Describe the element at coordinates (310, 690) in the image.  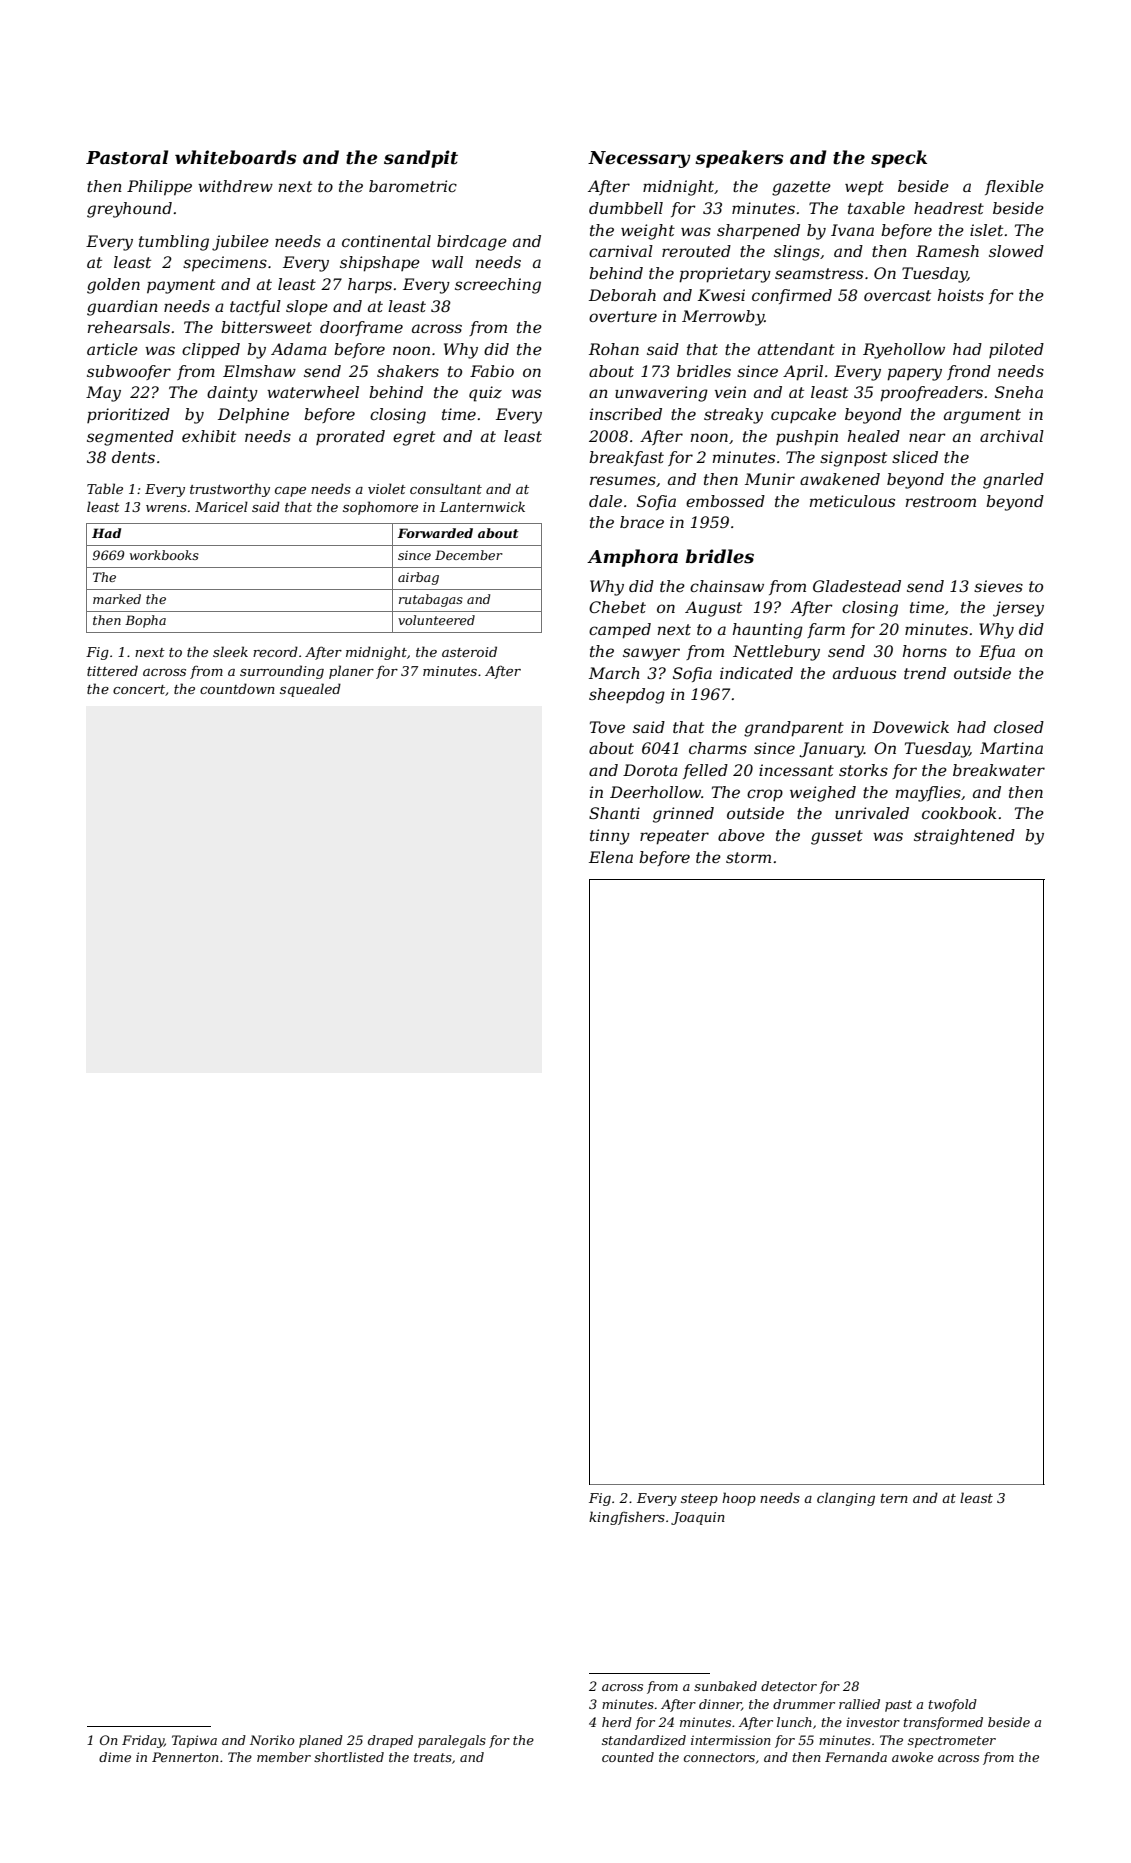
I see `squealed` at that location.
